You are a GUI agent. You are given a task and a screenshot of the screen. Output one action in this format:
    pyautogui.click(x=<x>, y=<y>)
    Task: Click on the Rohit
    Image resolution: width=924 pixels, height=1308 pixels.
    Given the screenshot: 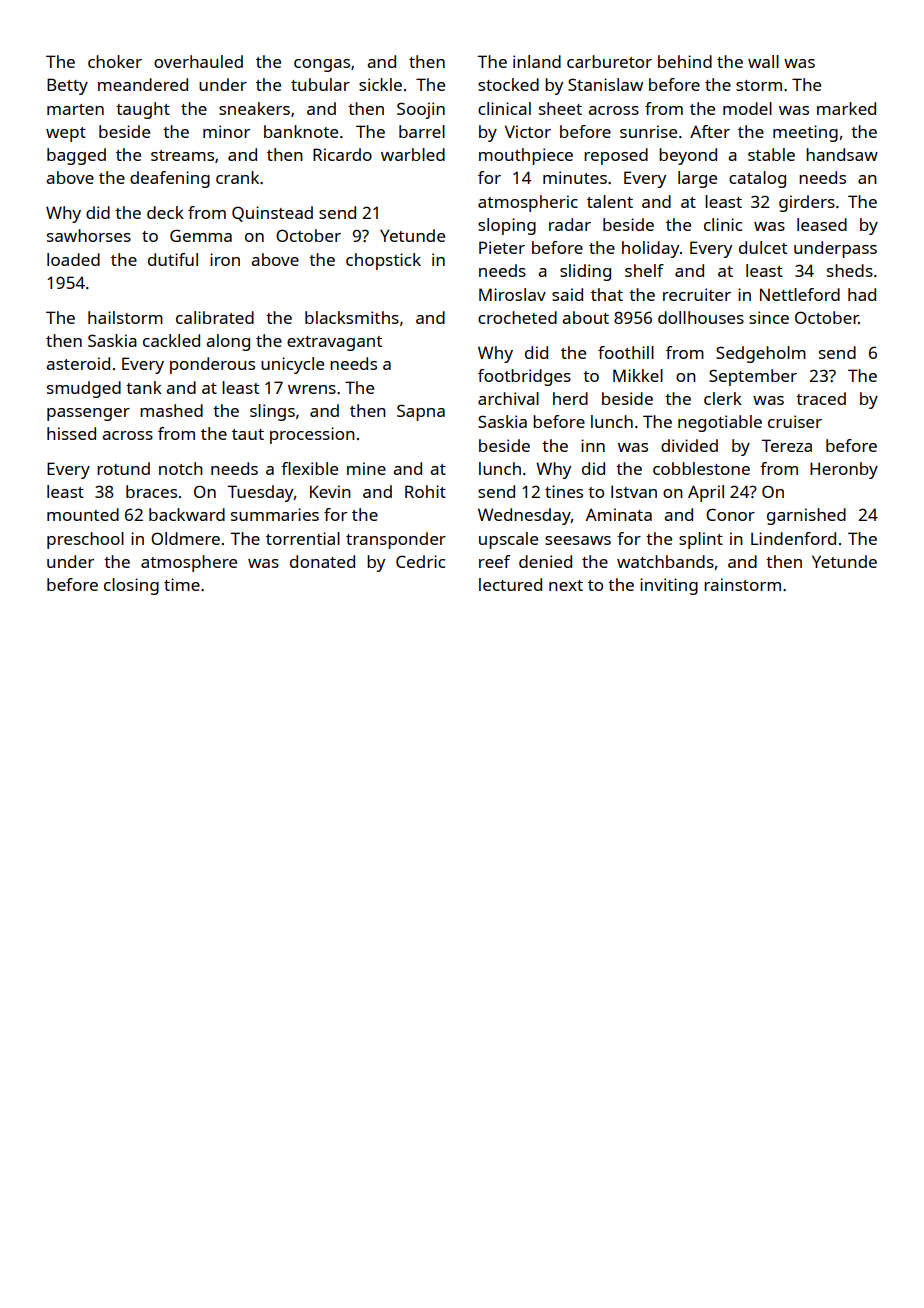 What is the action you would take?
    pyautogui.click(x=425, y=491)
